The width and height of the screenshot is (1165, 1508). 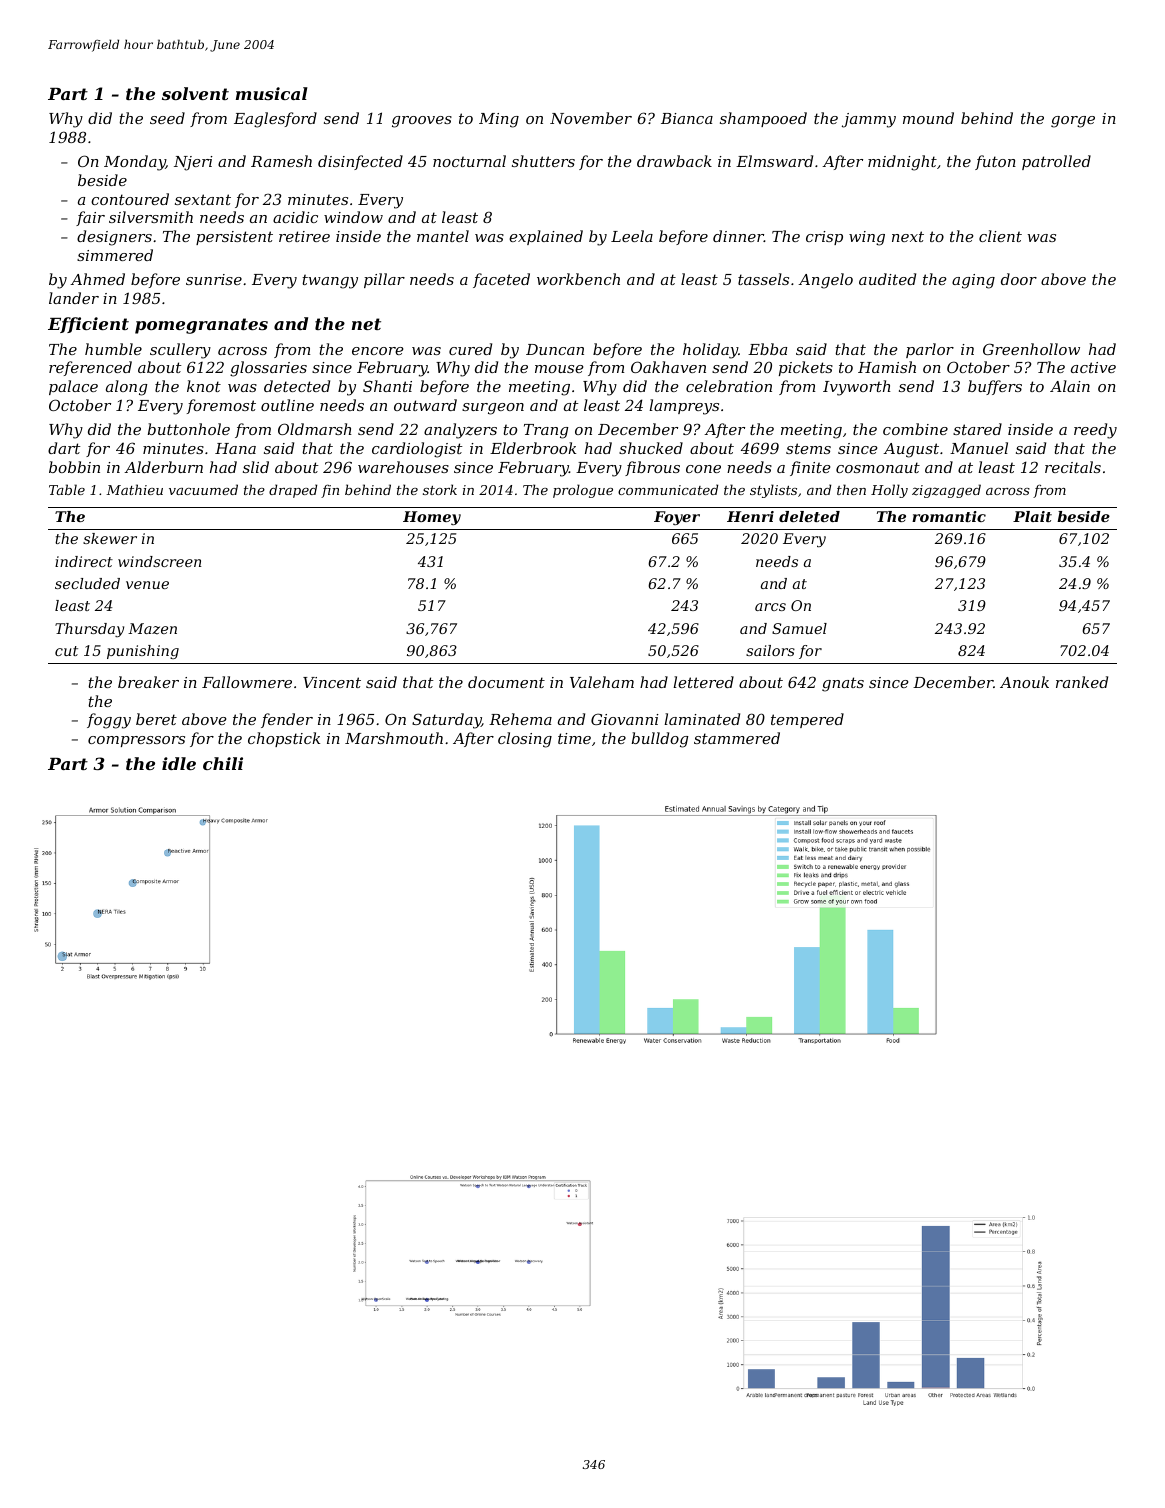 What do you see at coordinates (928, 118) in the screenshot?
I see `mound` at bounding box center [928, 118].
